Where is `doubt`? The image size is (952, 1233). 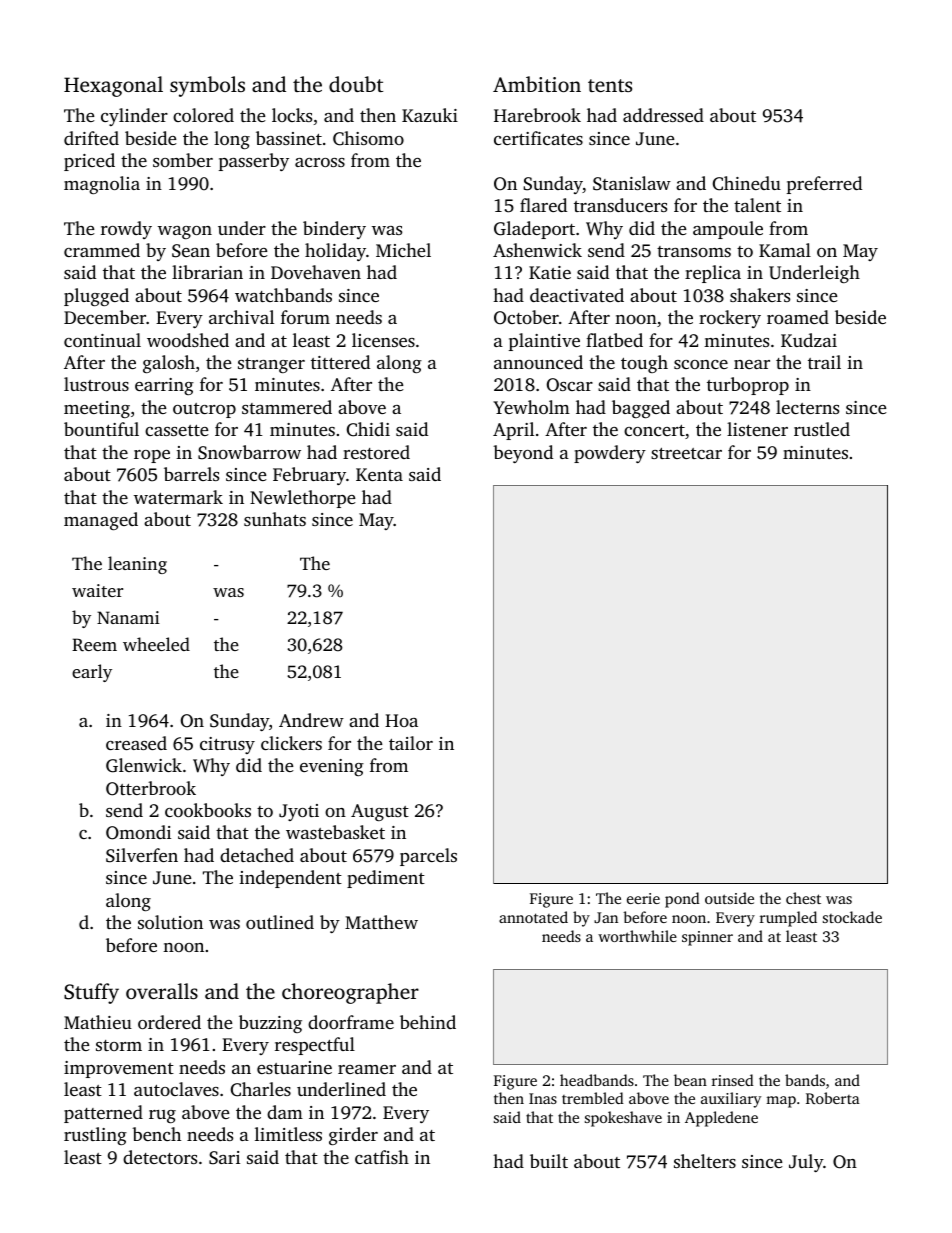
doubt is located at coordinates (356, 84).
